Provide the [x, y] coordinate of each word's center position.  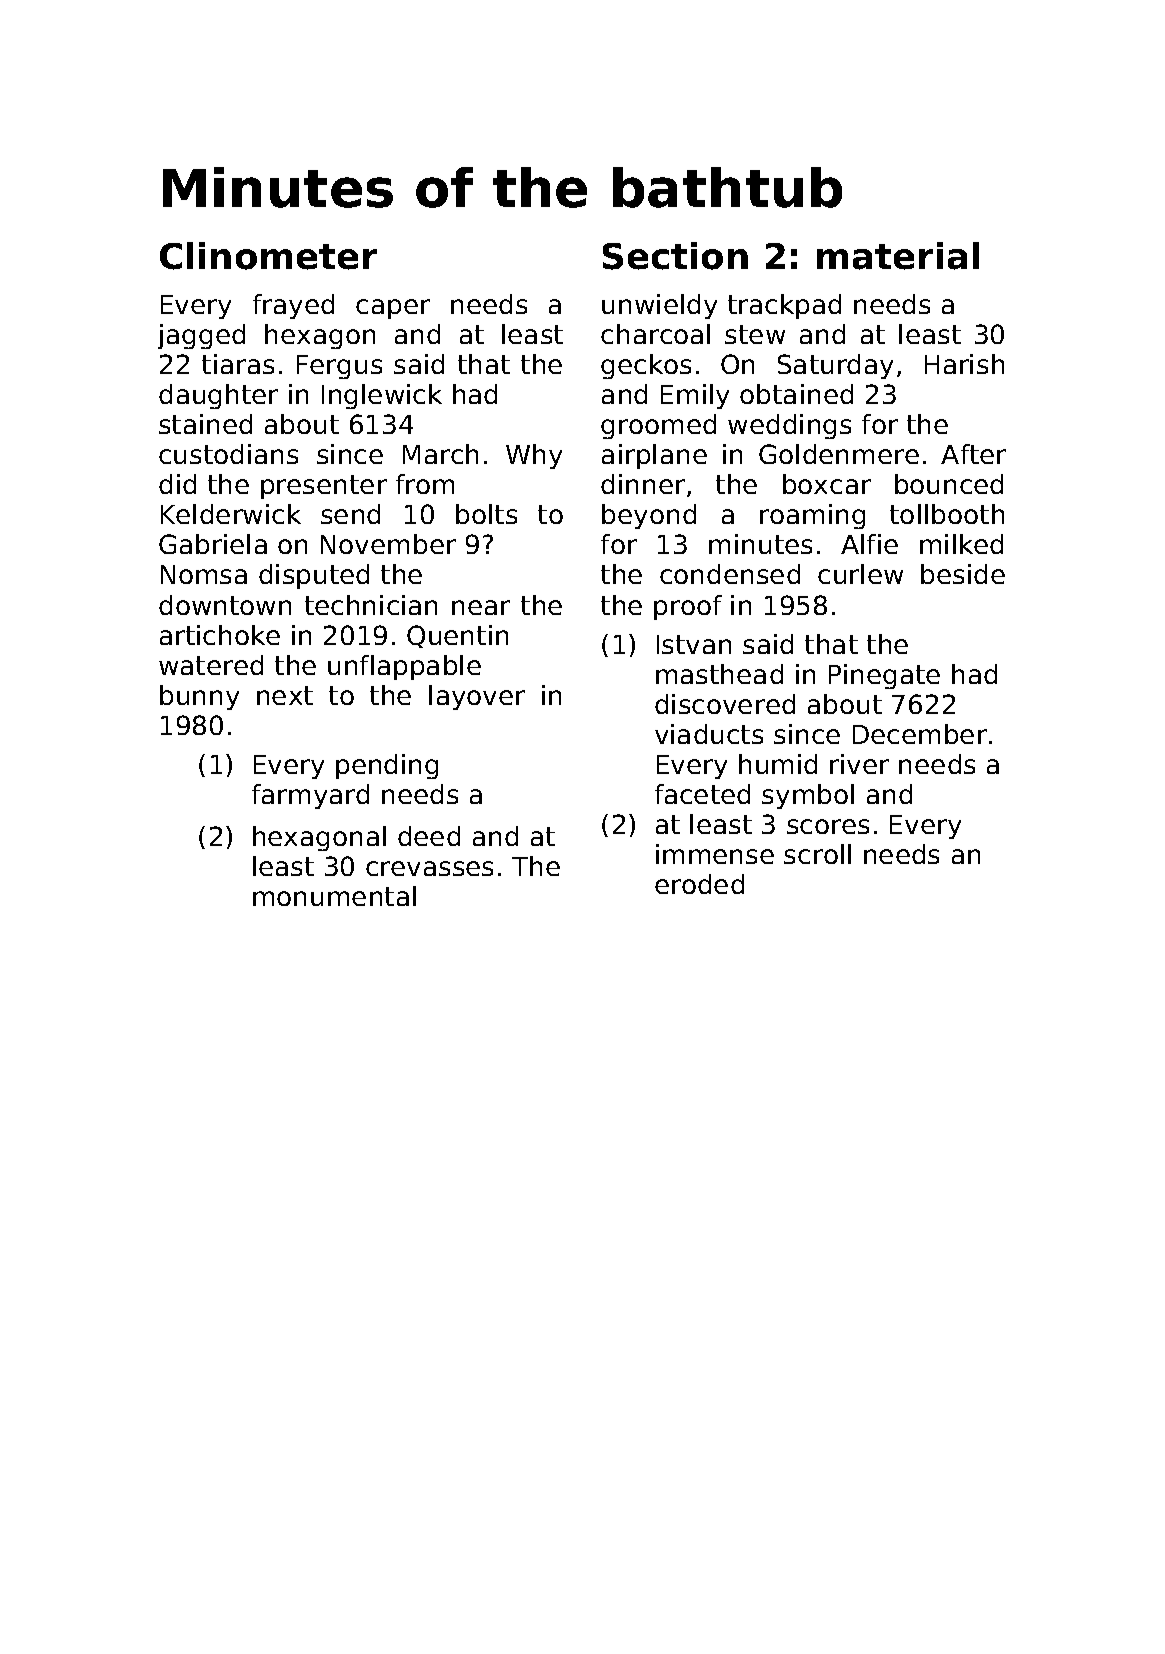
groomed [658, 426]
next [285, 695]
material [898, 256]
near [481, 607]
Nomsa [204, 574]
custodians [228, 454]
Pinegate [884, 676]
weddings [789, 426]
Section [675, 256]
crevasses [429, 868]
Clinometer [268, 256]
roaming [812, 516]
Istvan [694, 644]
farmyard [310, 796]
